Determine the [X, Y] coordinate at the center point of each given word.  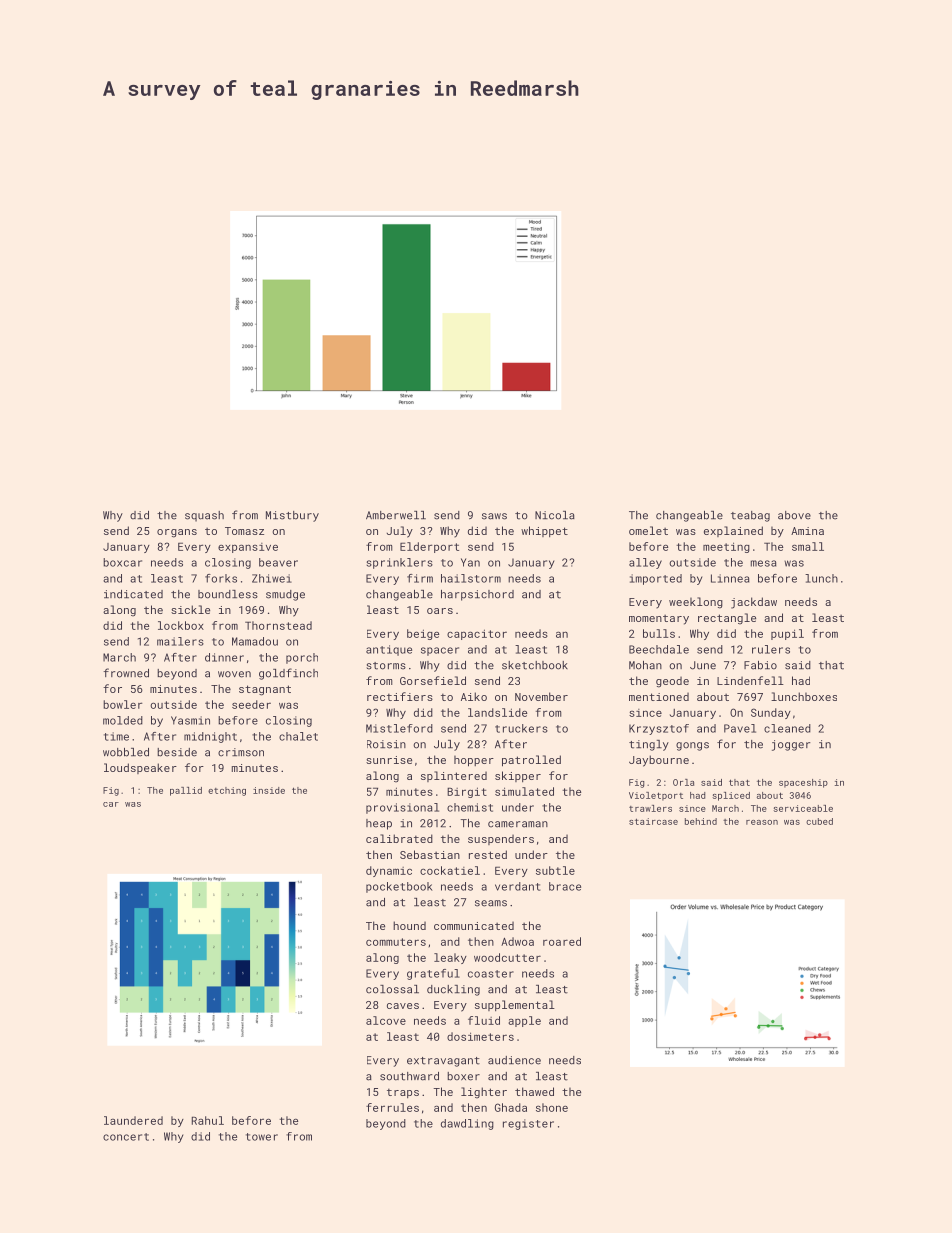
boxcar [122, 562]
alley [645, 563]
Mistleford [399, 728]
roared [562, 941]
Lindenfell [750, 680]
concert [126, 1137]
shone [552, 1107]
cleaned [787, 728]
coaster [491, 974]
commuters [396, 942]
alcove [386, 1020]
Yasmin [190, 720]
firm [420, 578]
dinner [224, 657]
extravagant [443, 1062]
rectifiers [400, 696]
